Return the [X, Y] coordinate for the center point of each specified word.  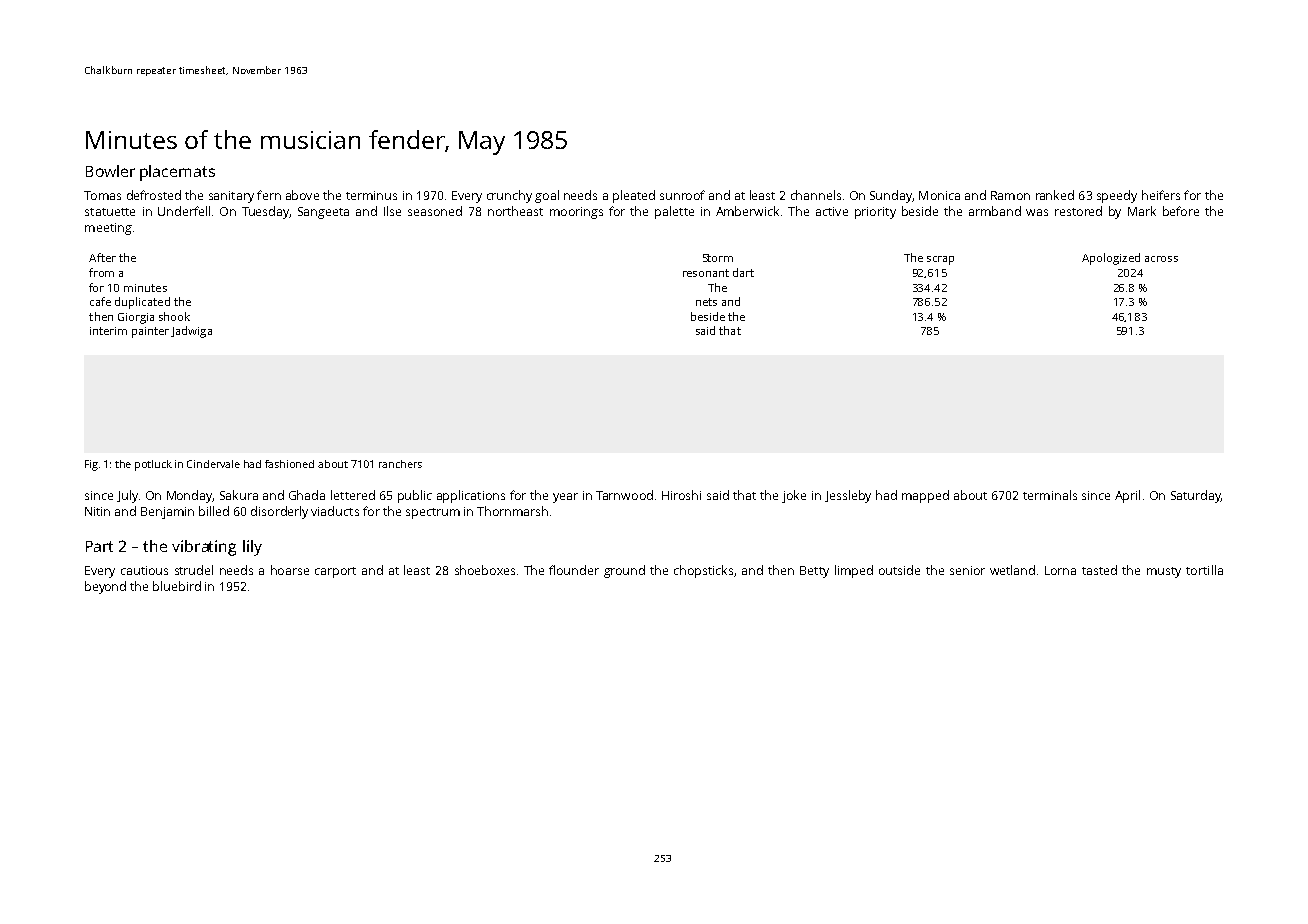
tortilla [1204, 570]
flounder [574, 570]
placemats [177, 173]
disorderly [279, 512]
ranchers [400, 464]
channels [816, 195]
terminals [1050, 495]
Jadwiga [191, 332]
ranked [1055, 195]
